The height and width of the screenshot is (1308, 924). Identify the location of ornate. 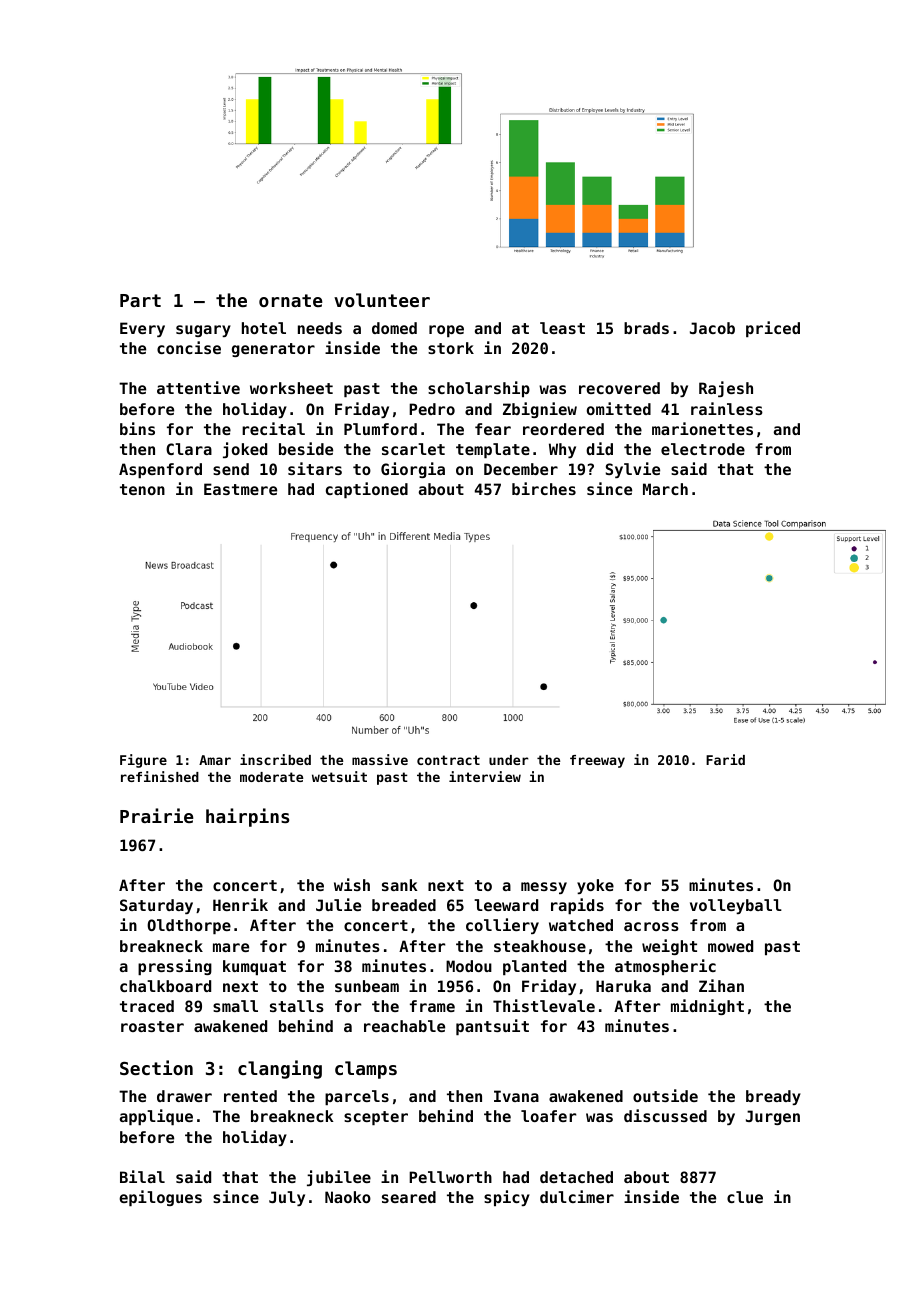
(290, 300).
